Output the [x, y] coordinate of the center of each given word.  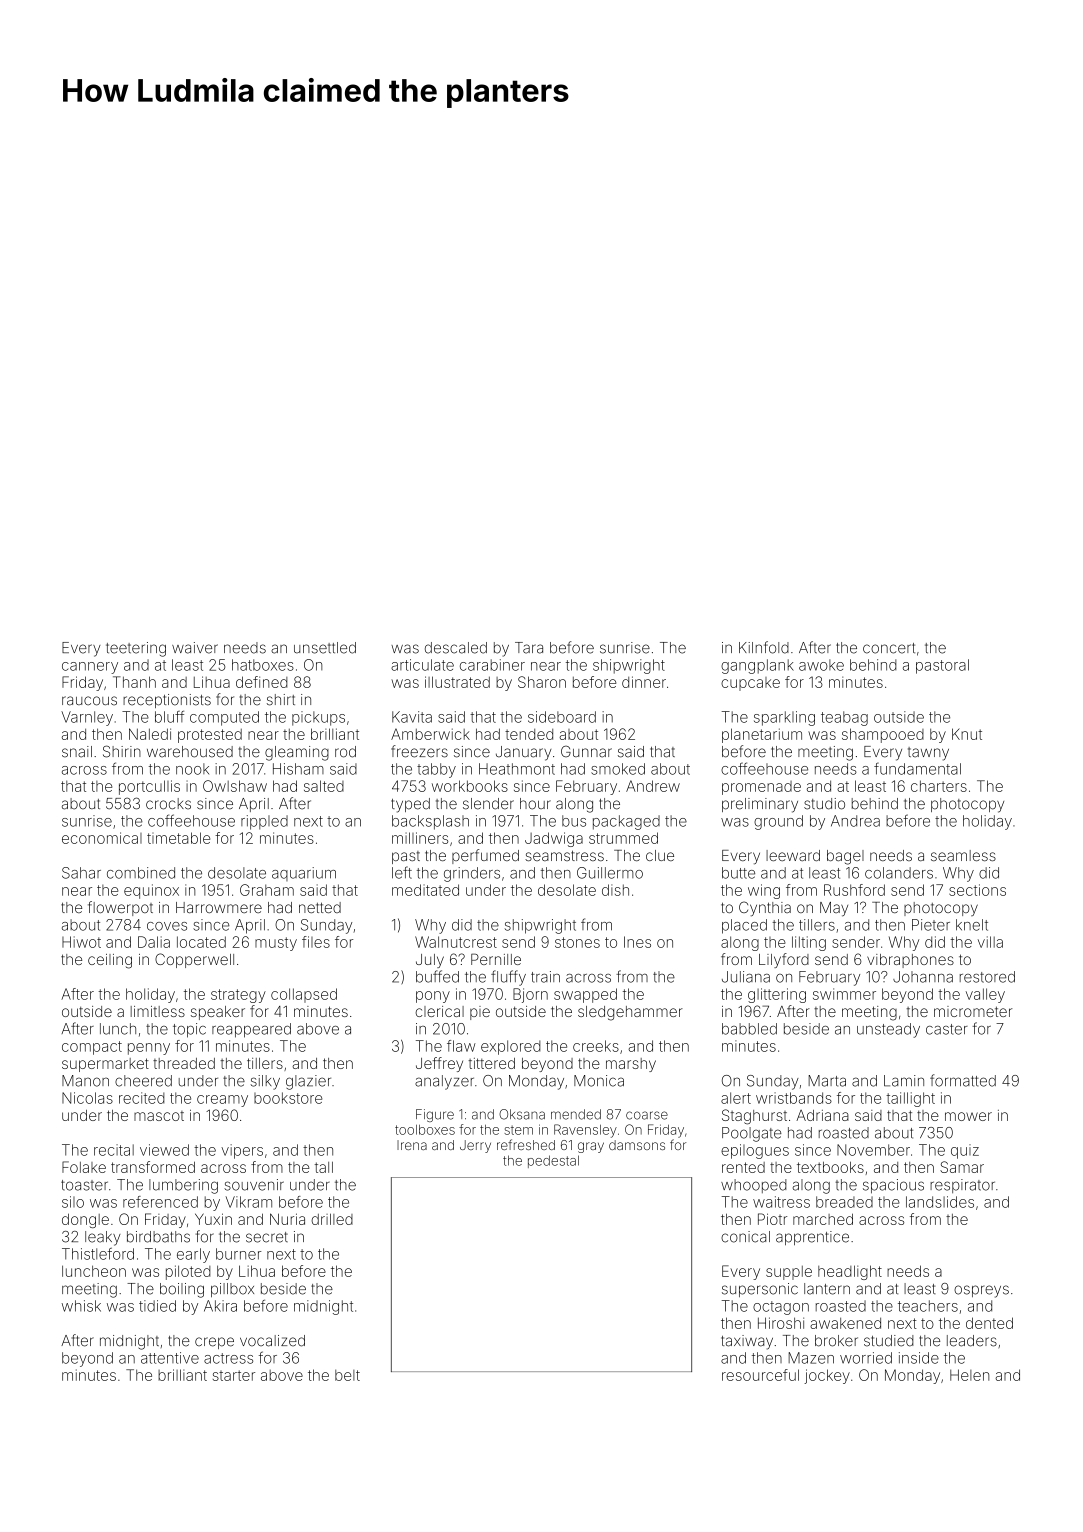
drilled [332, 1219]
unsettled [325, 648]
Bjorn [530, 995]
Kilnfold [764, 647]
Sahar [81, 873]
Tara [529, 648]
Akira [220, 1306]
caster [947, 1029]
